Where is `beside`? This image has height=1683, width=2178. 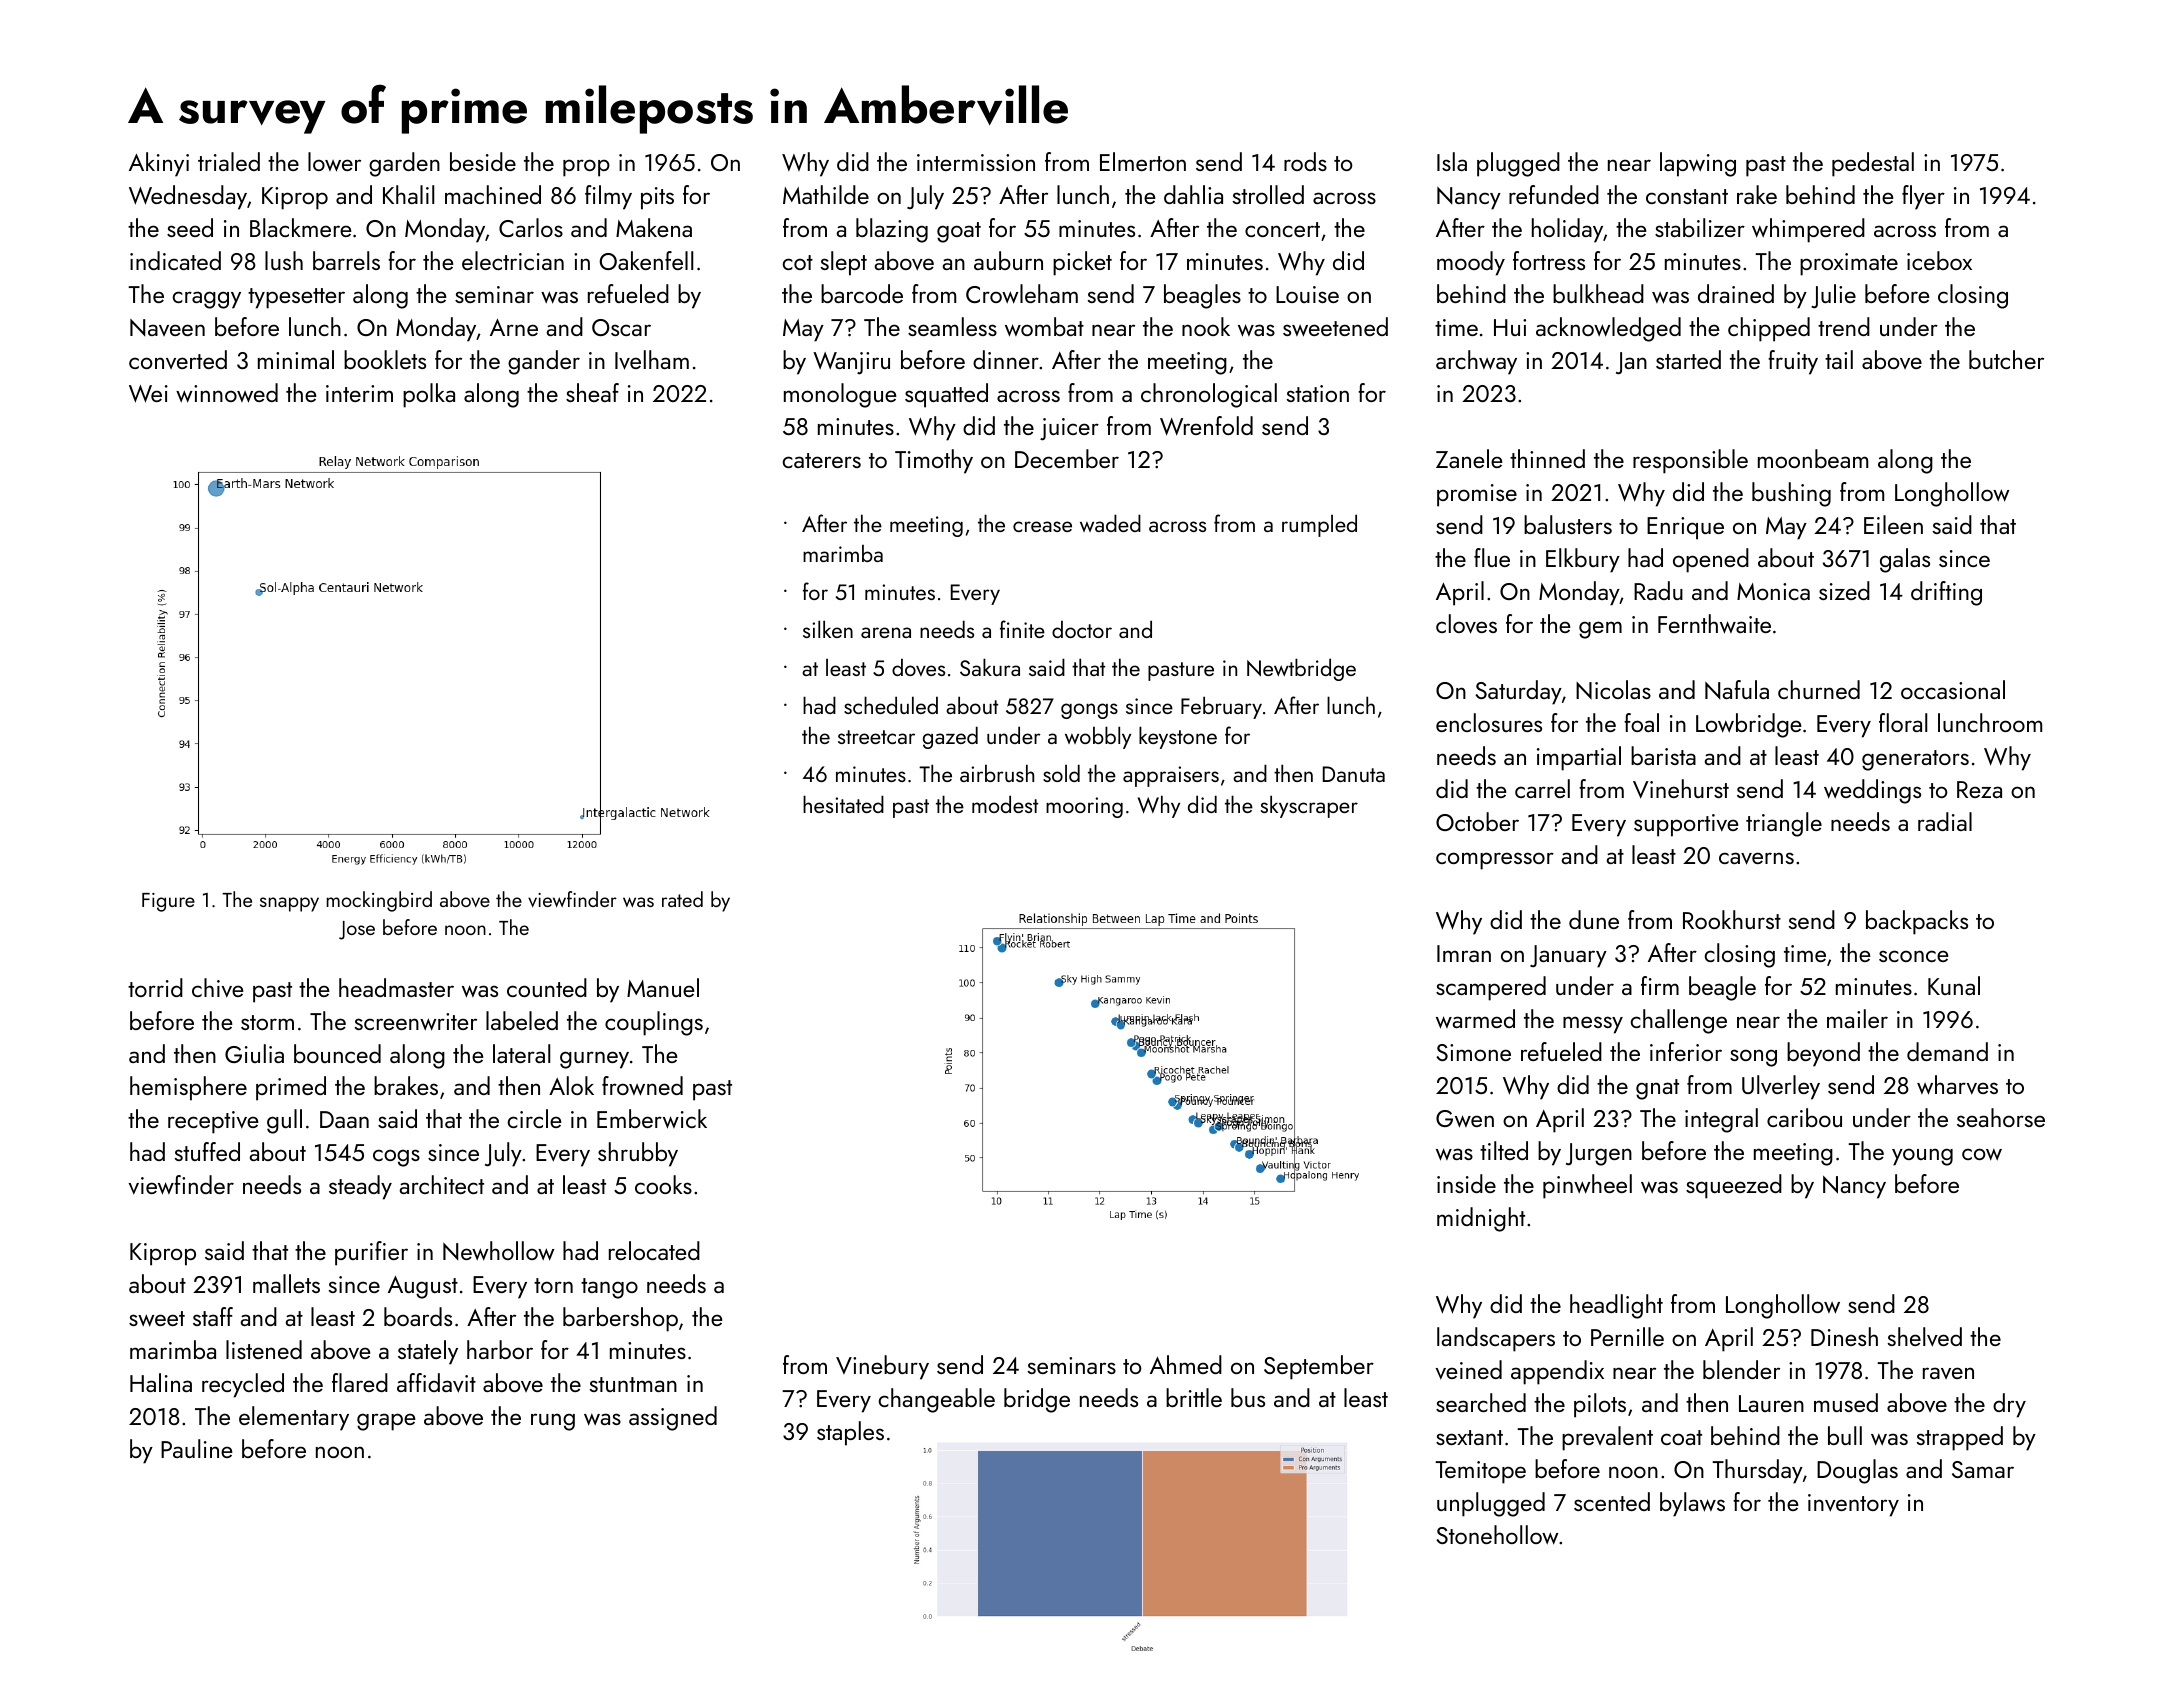
beside is located at coordinates (483, 161).
